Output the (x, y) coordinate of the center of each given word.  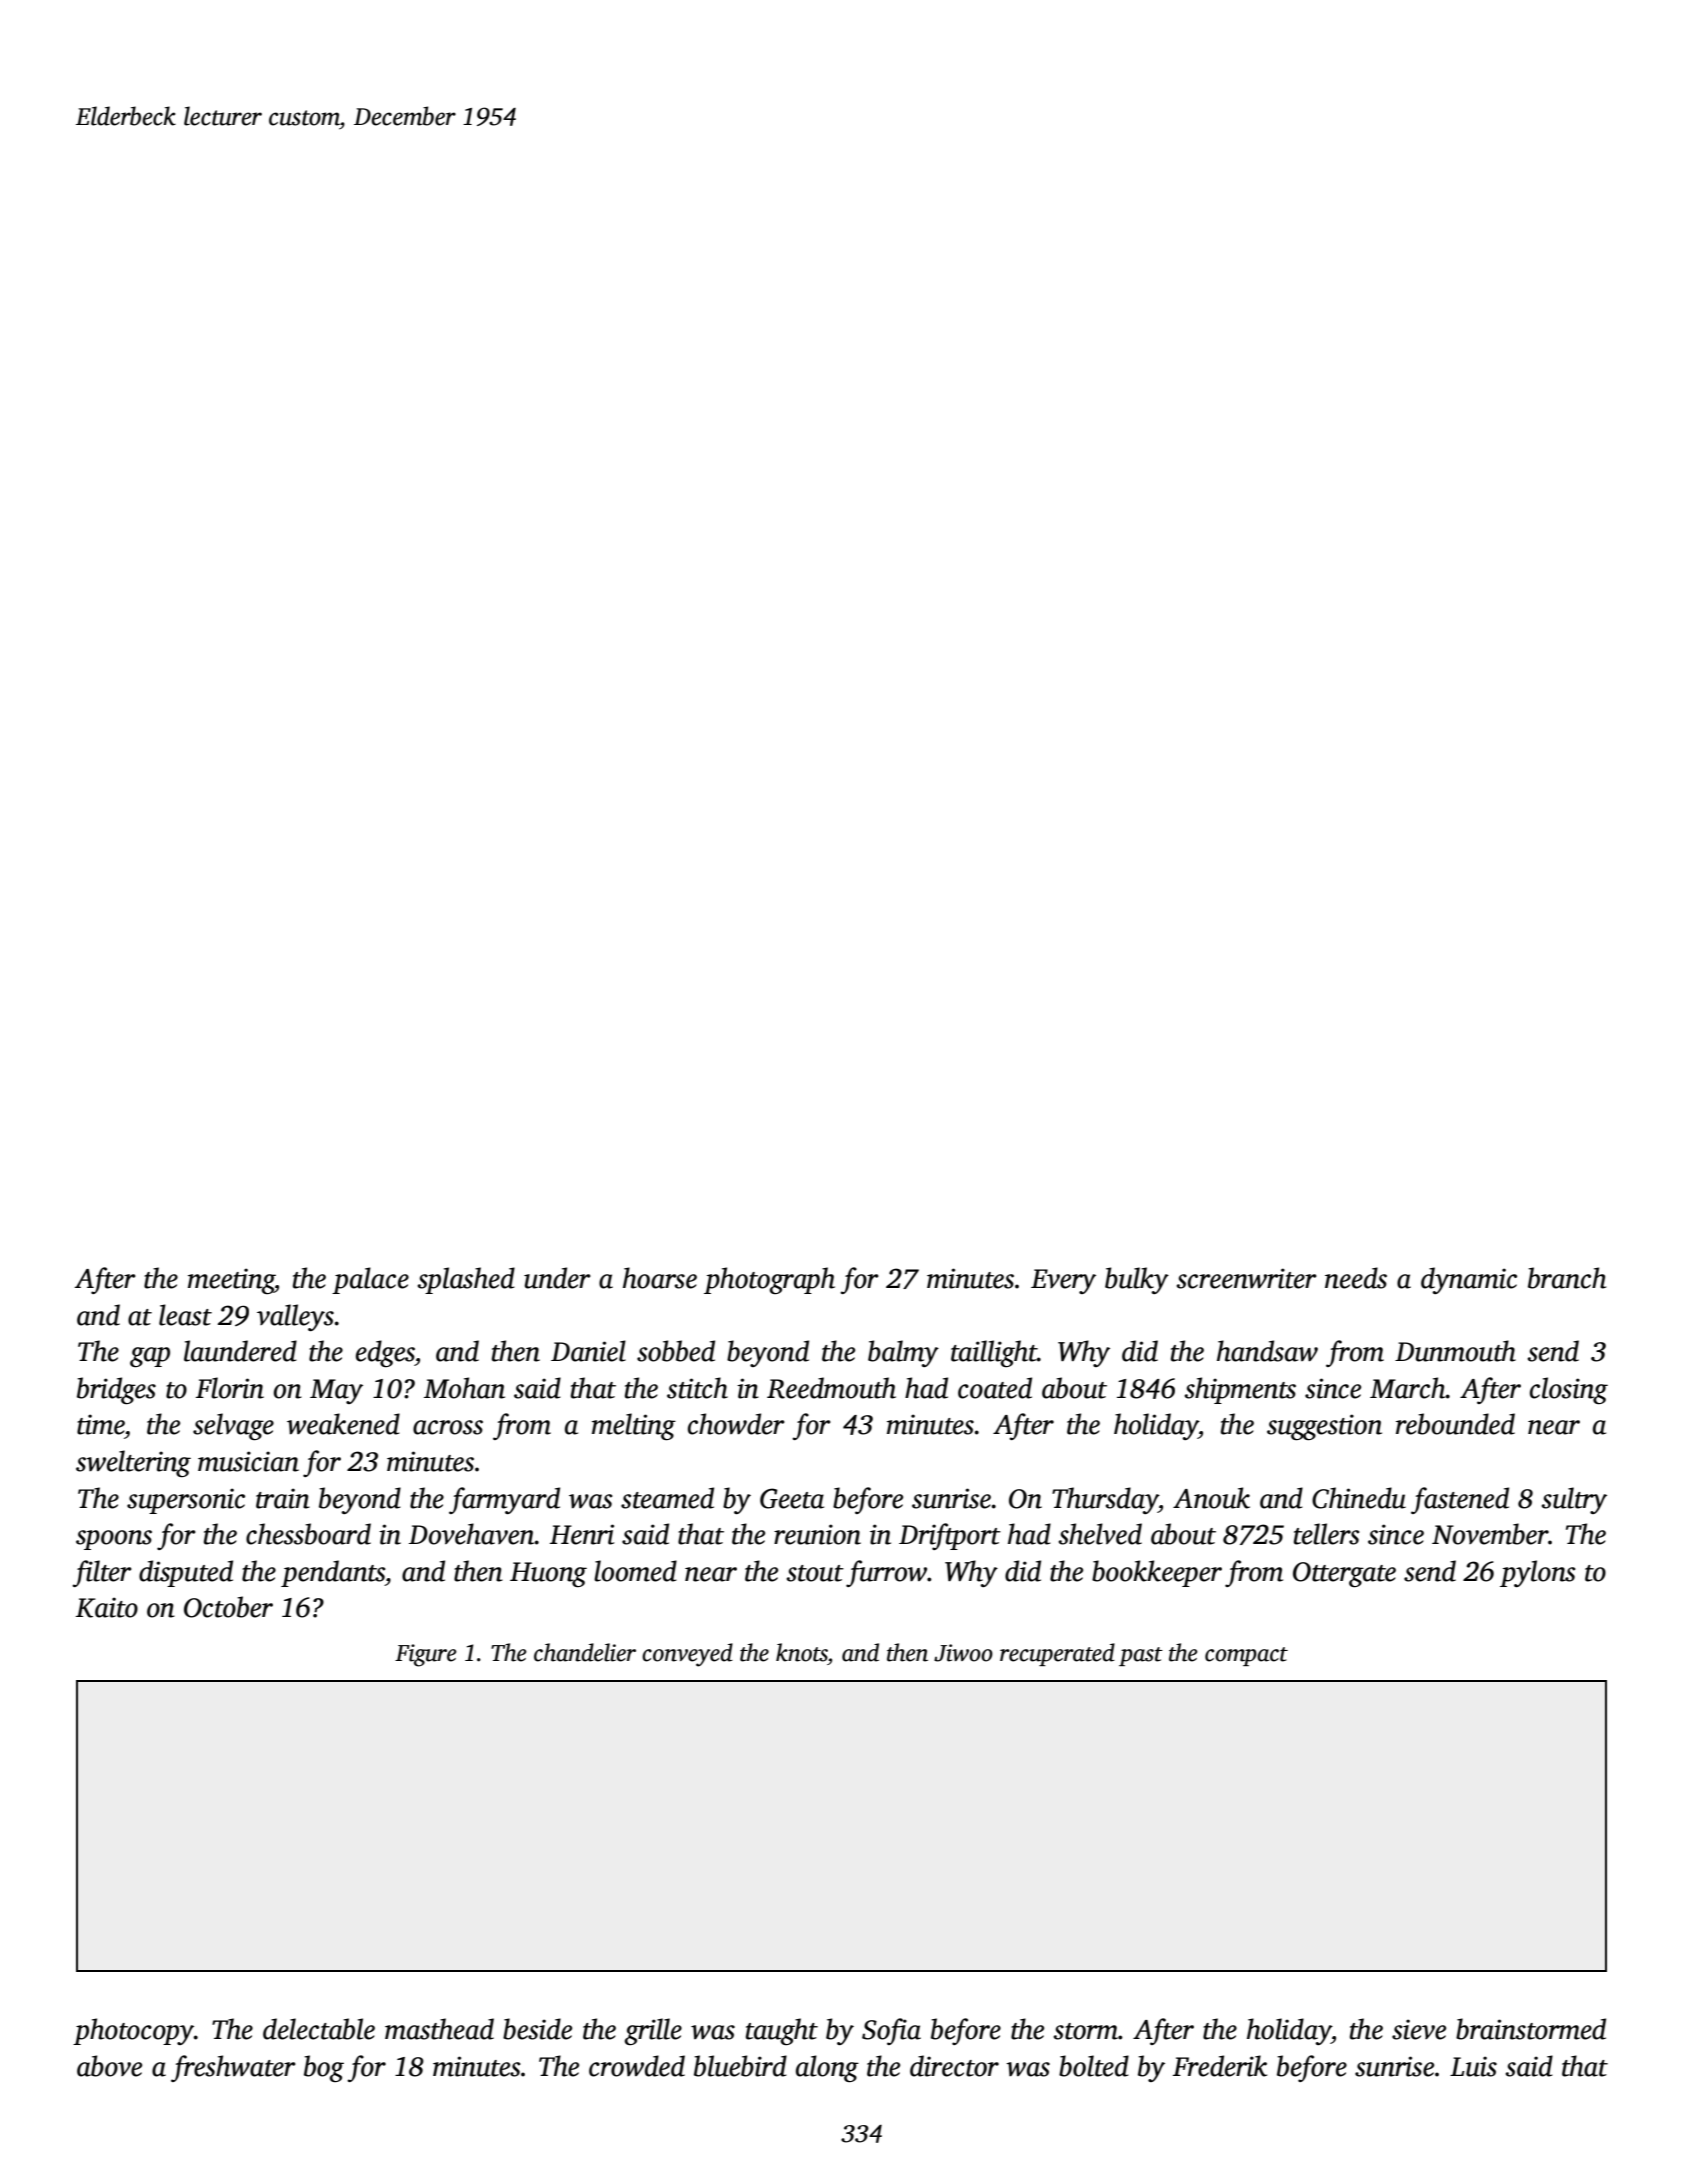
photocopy (133, 2031)
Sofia (891, 2031)
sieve (1419, 2029)
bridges (116, 1390)
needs (1356, 1278)
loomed (635, 1571)
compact (1246, 1656)
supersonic (186, 1501)
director (954, 2066)
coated (995, 1388)
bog (324, 2068)
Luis (1473, 2066)
